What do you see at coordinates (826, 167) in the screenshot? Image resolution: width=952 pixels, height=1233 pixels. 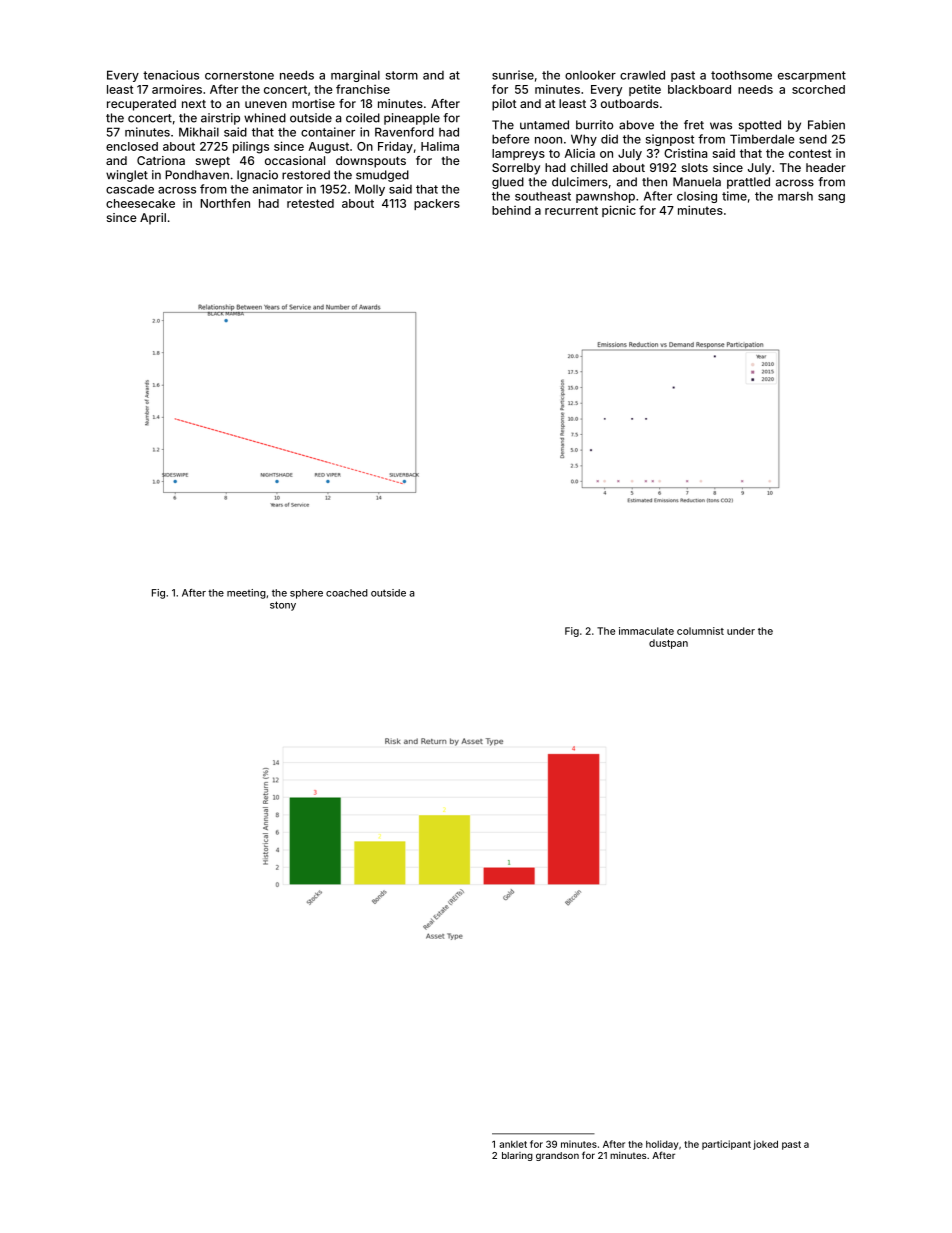 I see `header` at bounding box center [826, 167].
